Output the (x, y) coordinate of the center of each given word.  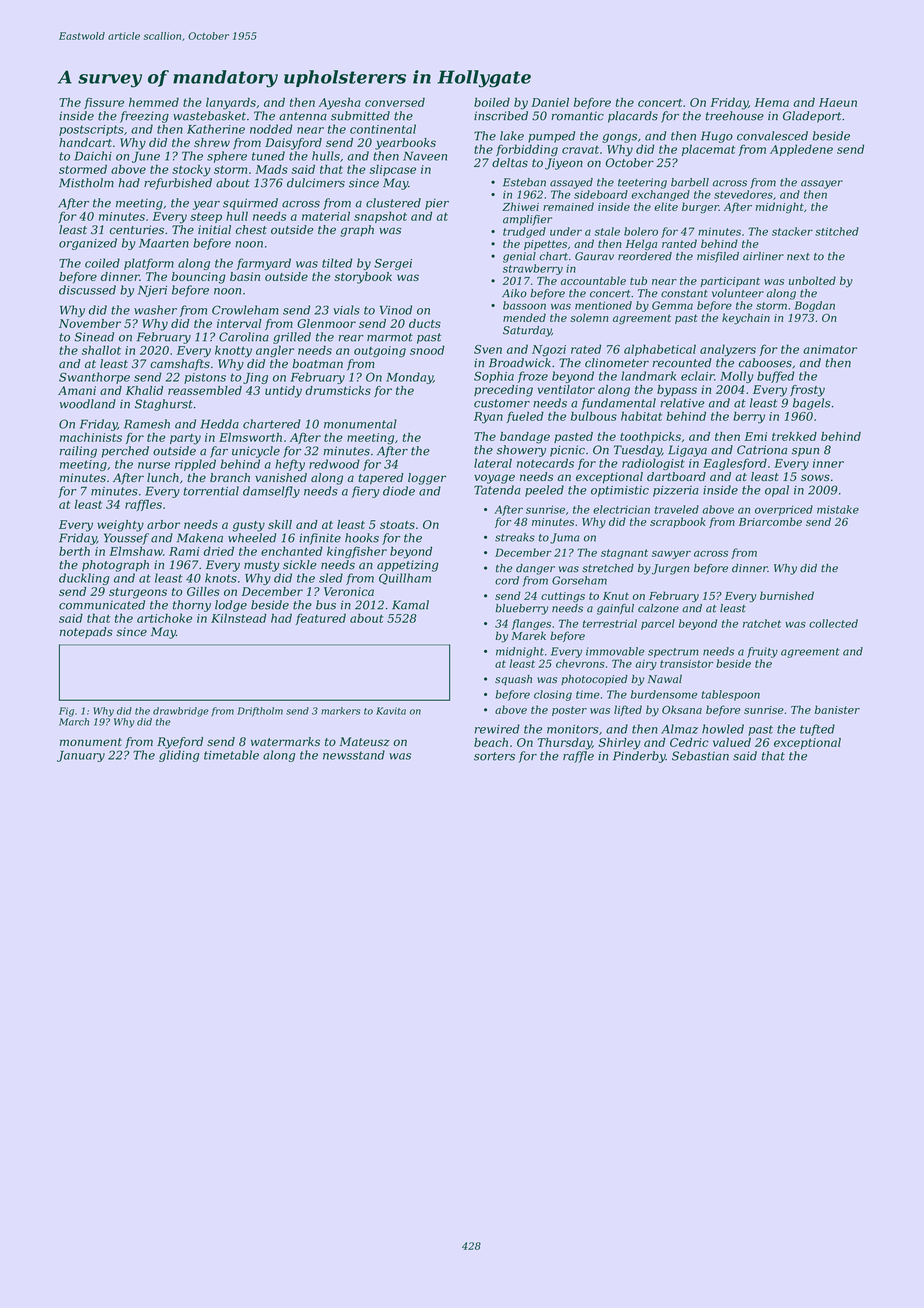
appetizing (408, 566)
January (81, 756)
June (146, 157)
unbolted (812, 280)
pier (437, 204)
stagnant (624, 554)
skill (280, 524)
